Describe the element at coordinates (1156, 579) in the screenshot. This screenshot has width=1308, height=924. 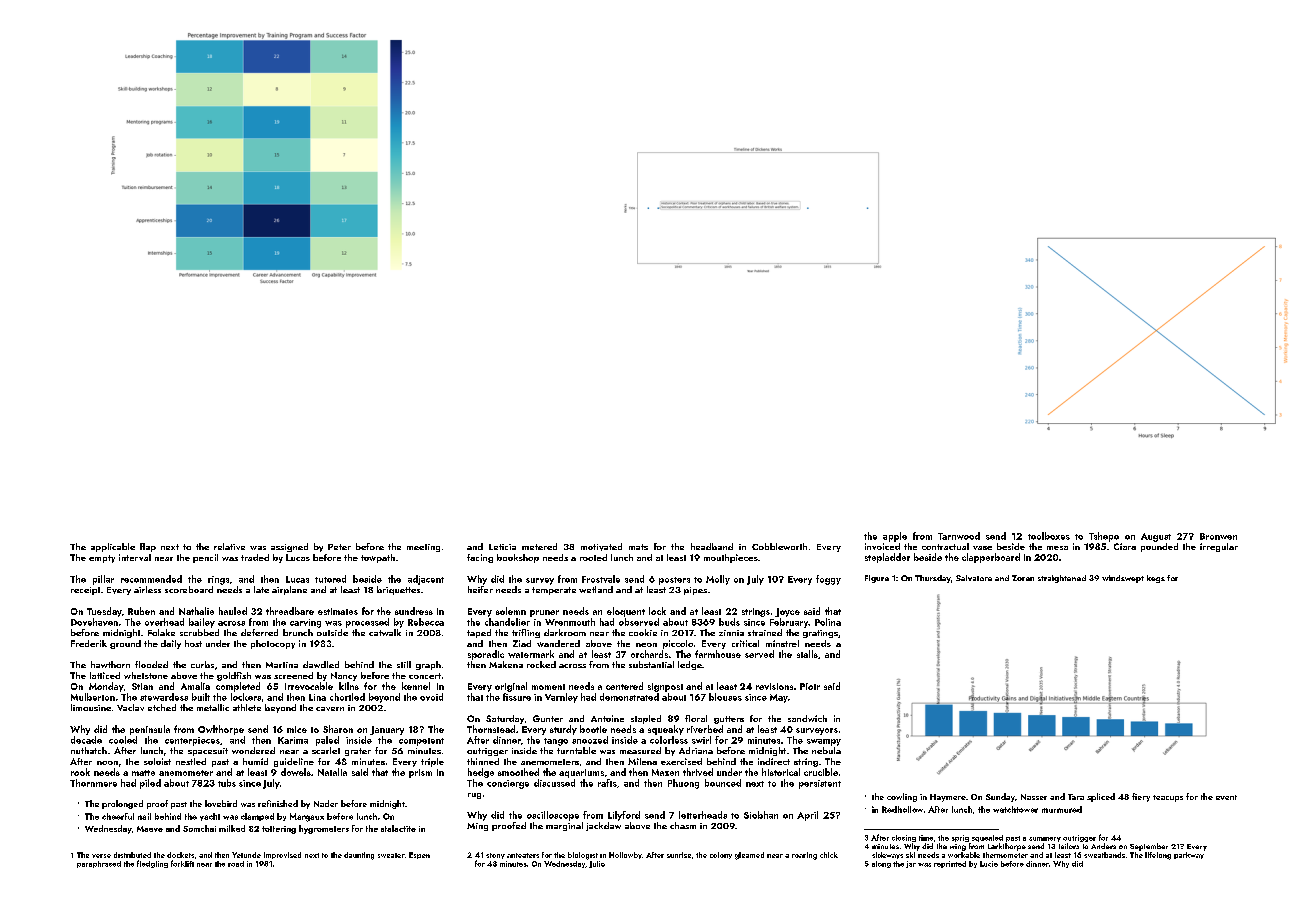
I see `kegs` at that location.
